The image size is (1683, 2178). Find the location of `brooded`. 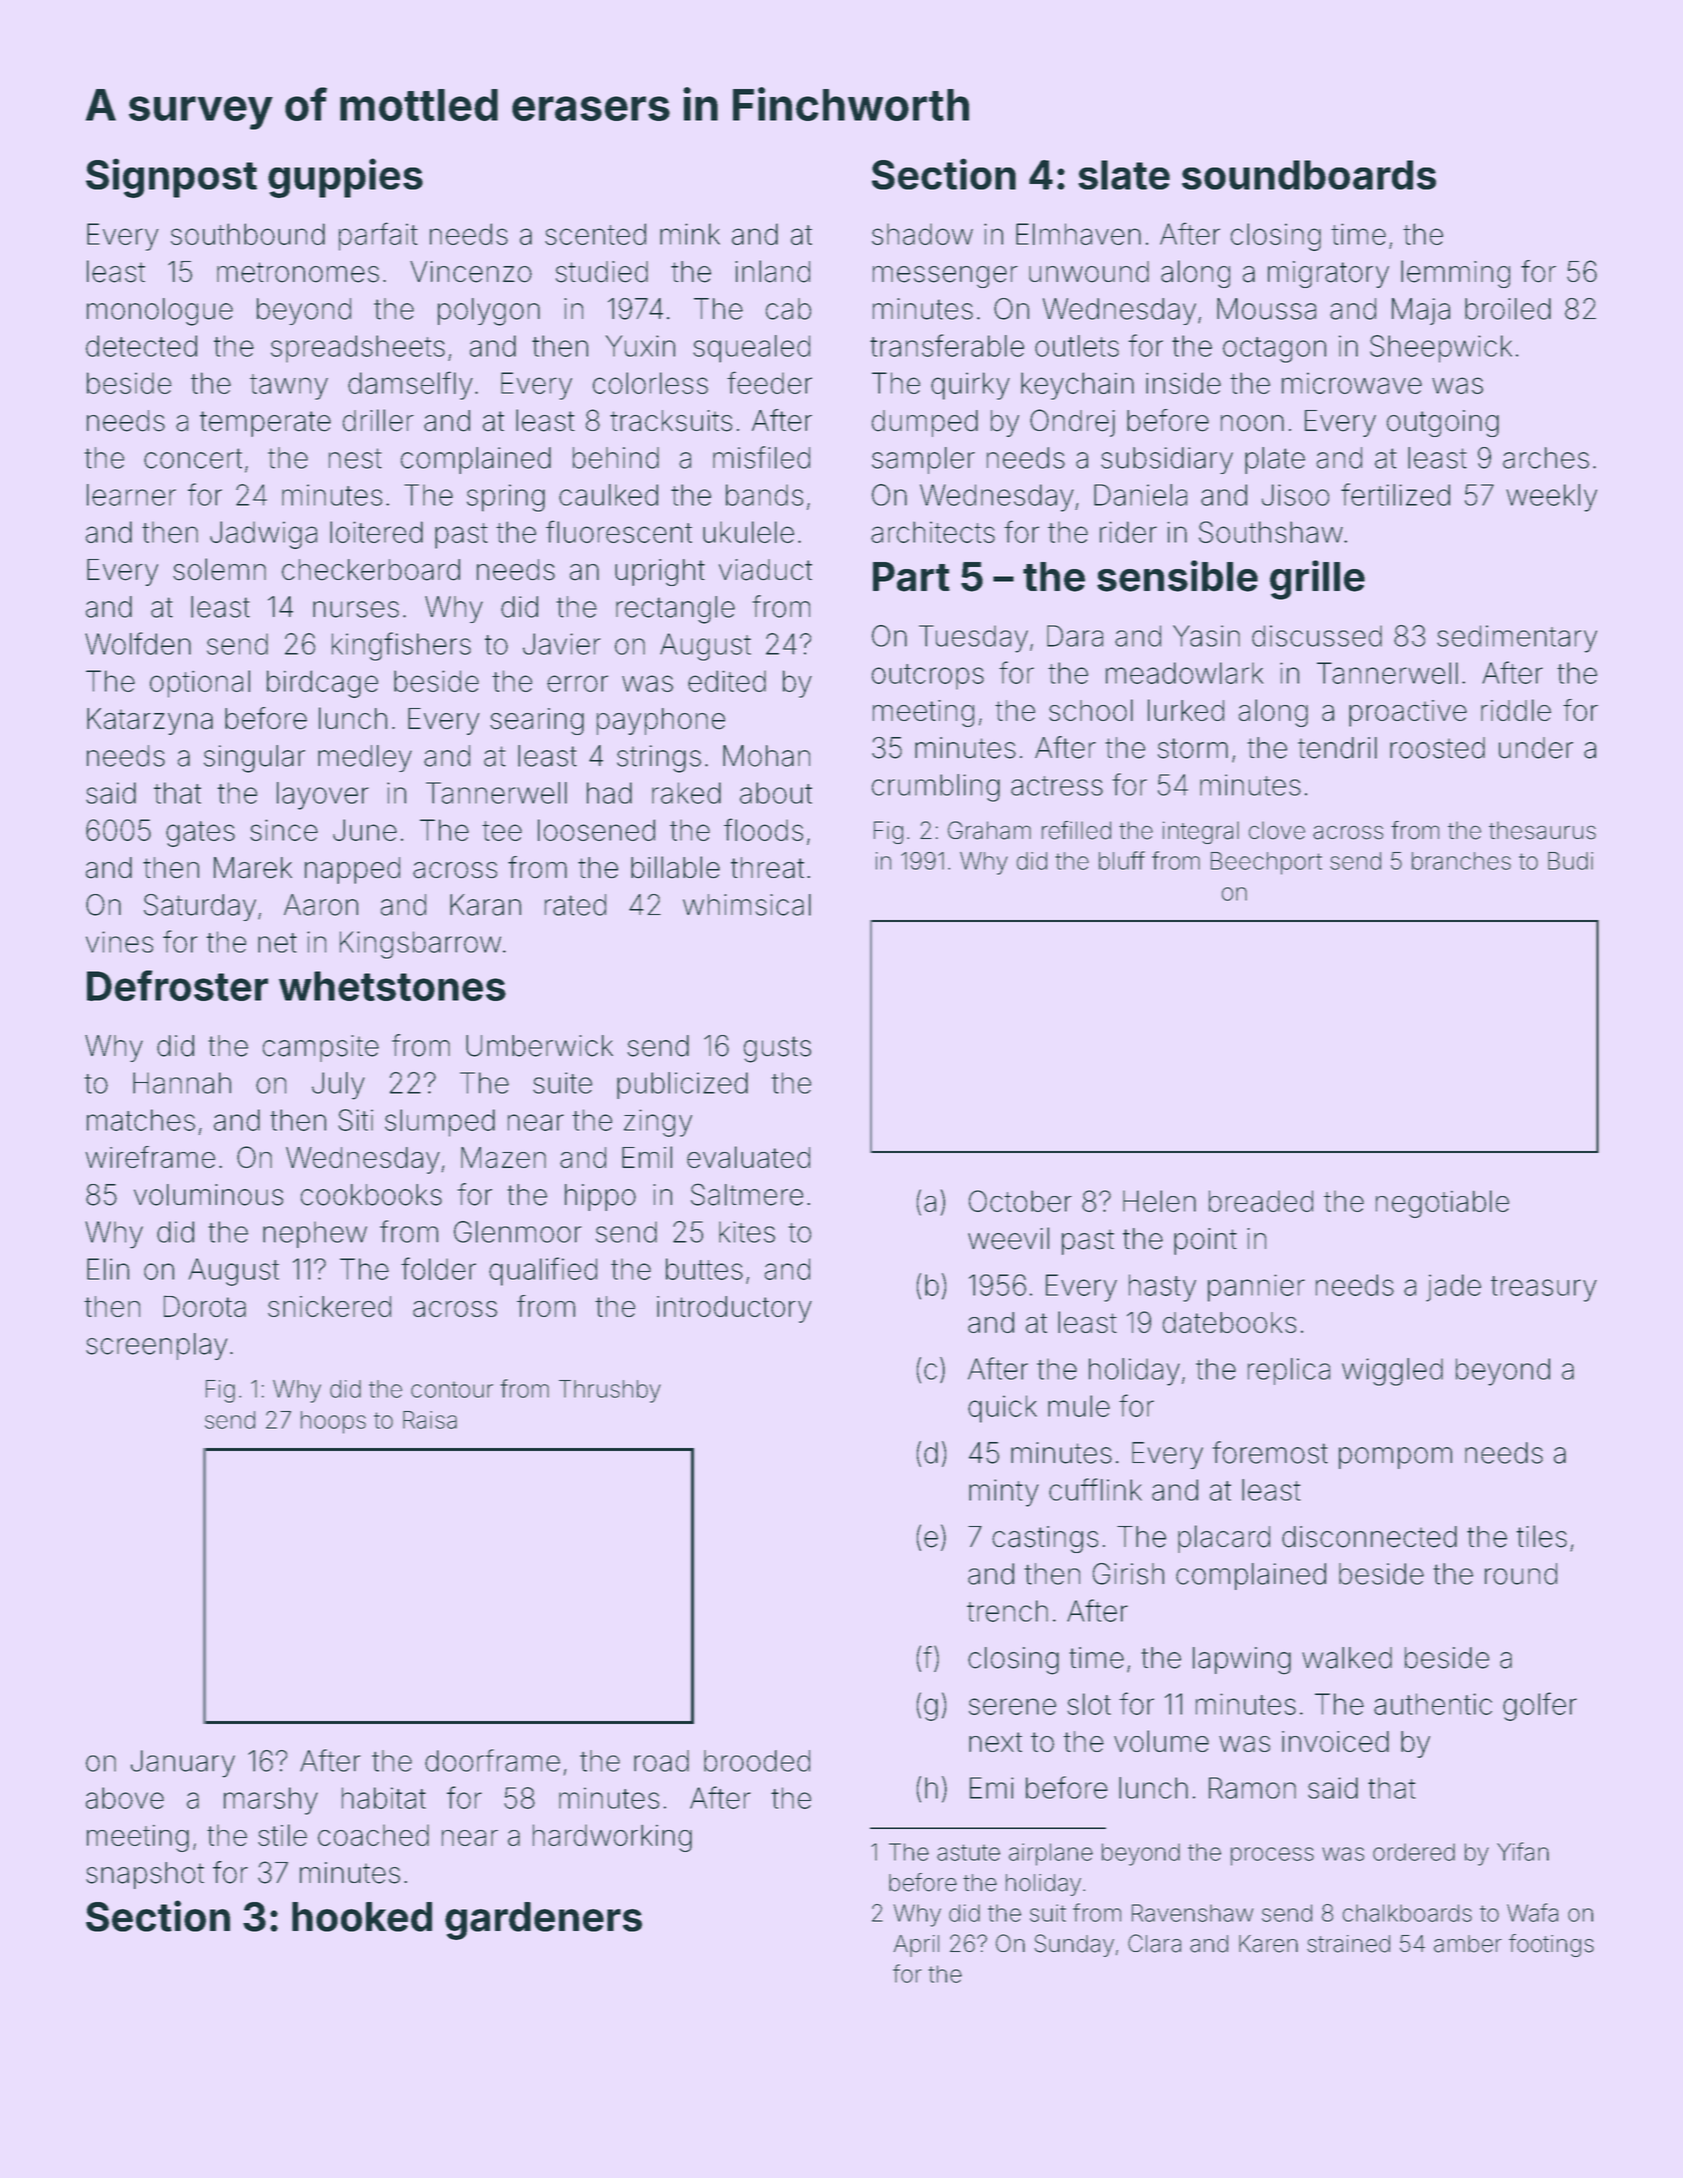

brooded is located at coordinates (757, 1761).
